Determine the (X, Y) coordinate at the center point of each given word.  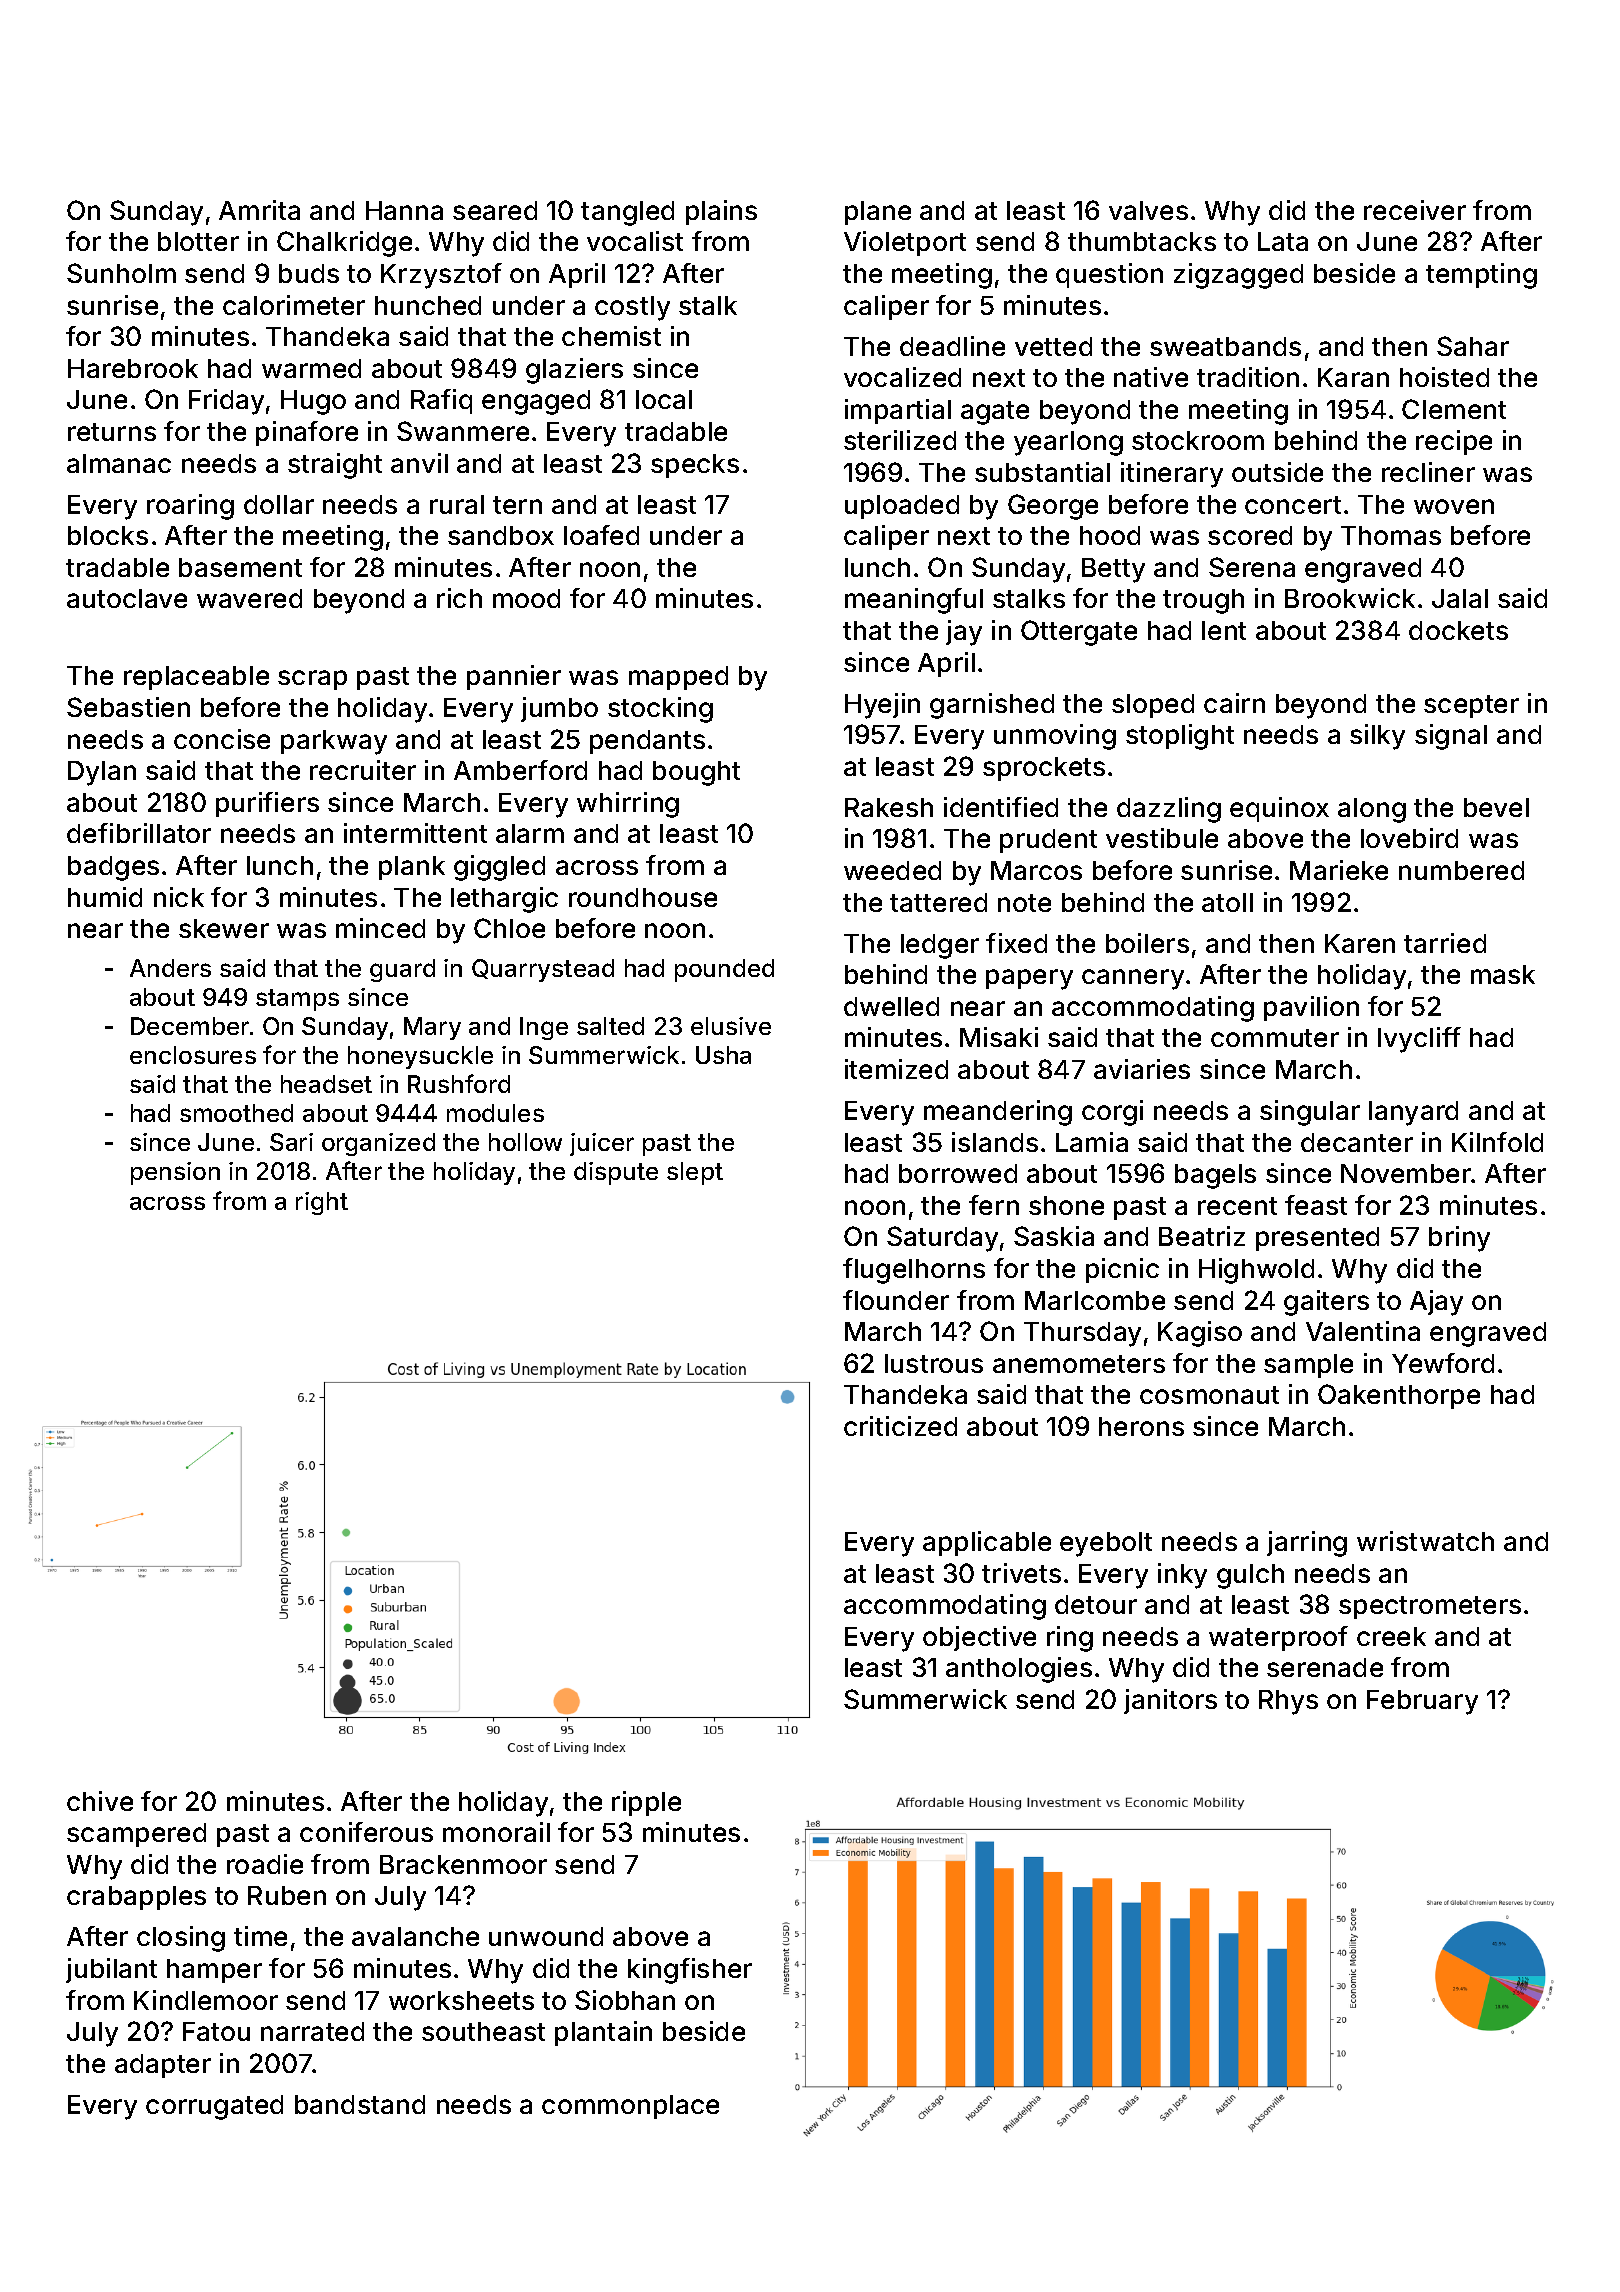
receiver (1415, 210)
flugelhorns (914, 1271)
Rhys (1288, 1702)
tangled (627, 213)
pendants (647, 742)
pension (175, 1173)
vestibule (1162, 838)
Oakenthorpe (1399, 1396)
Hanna (404, 210)
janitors (1170, 1701)
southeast (483, 2031)
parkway (334, 742)
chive (100, 1801)
